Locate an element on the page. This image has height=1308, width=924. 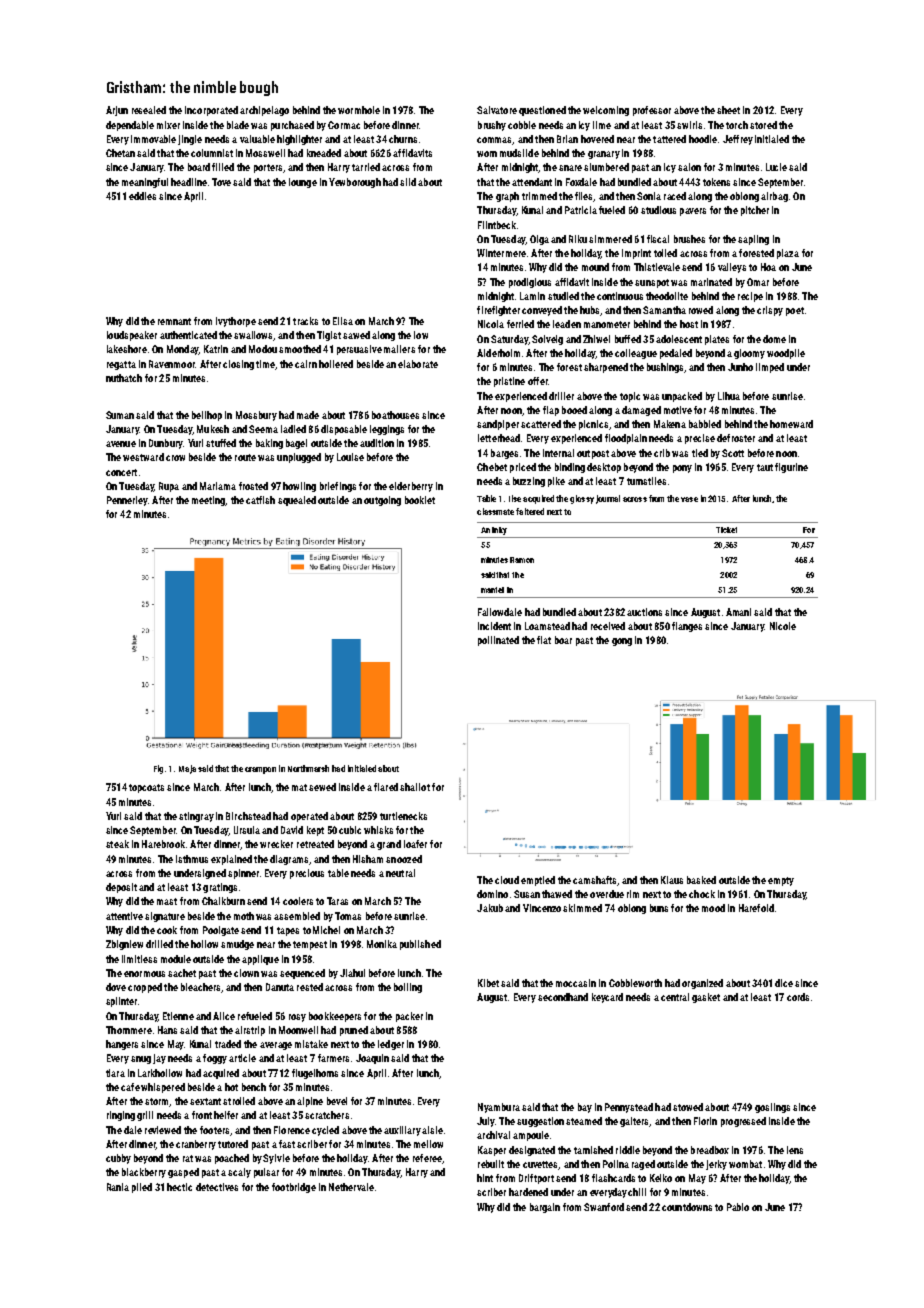
Arjun is located at coordinates (117, 111).
